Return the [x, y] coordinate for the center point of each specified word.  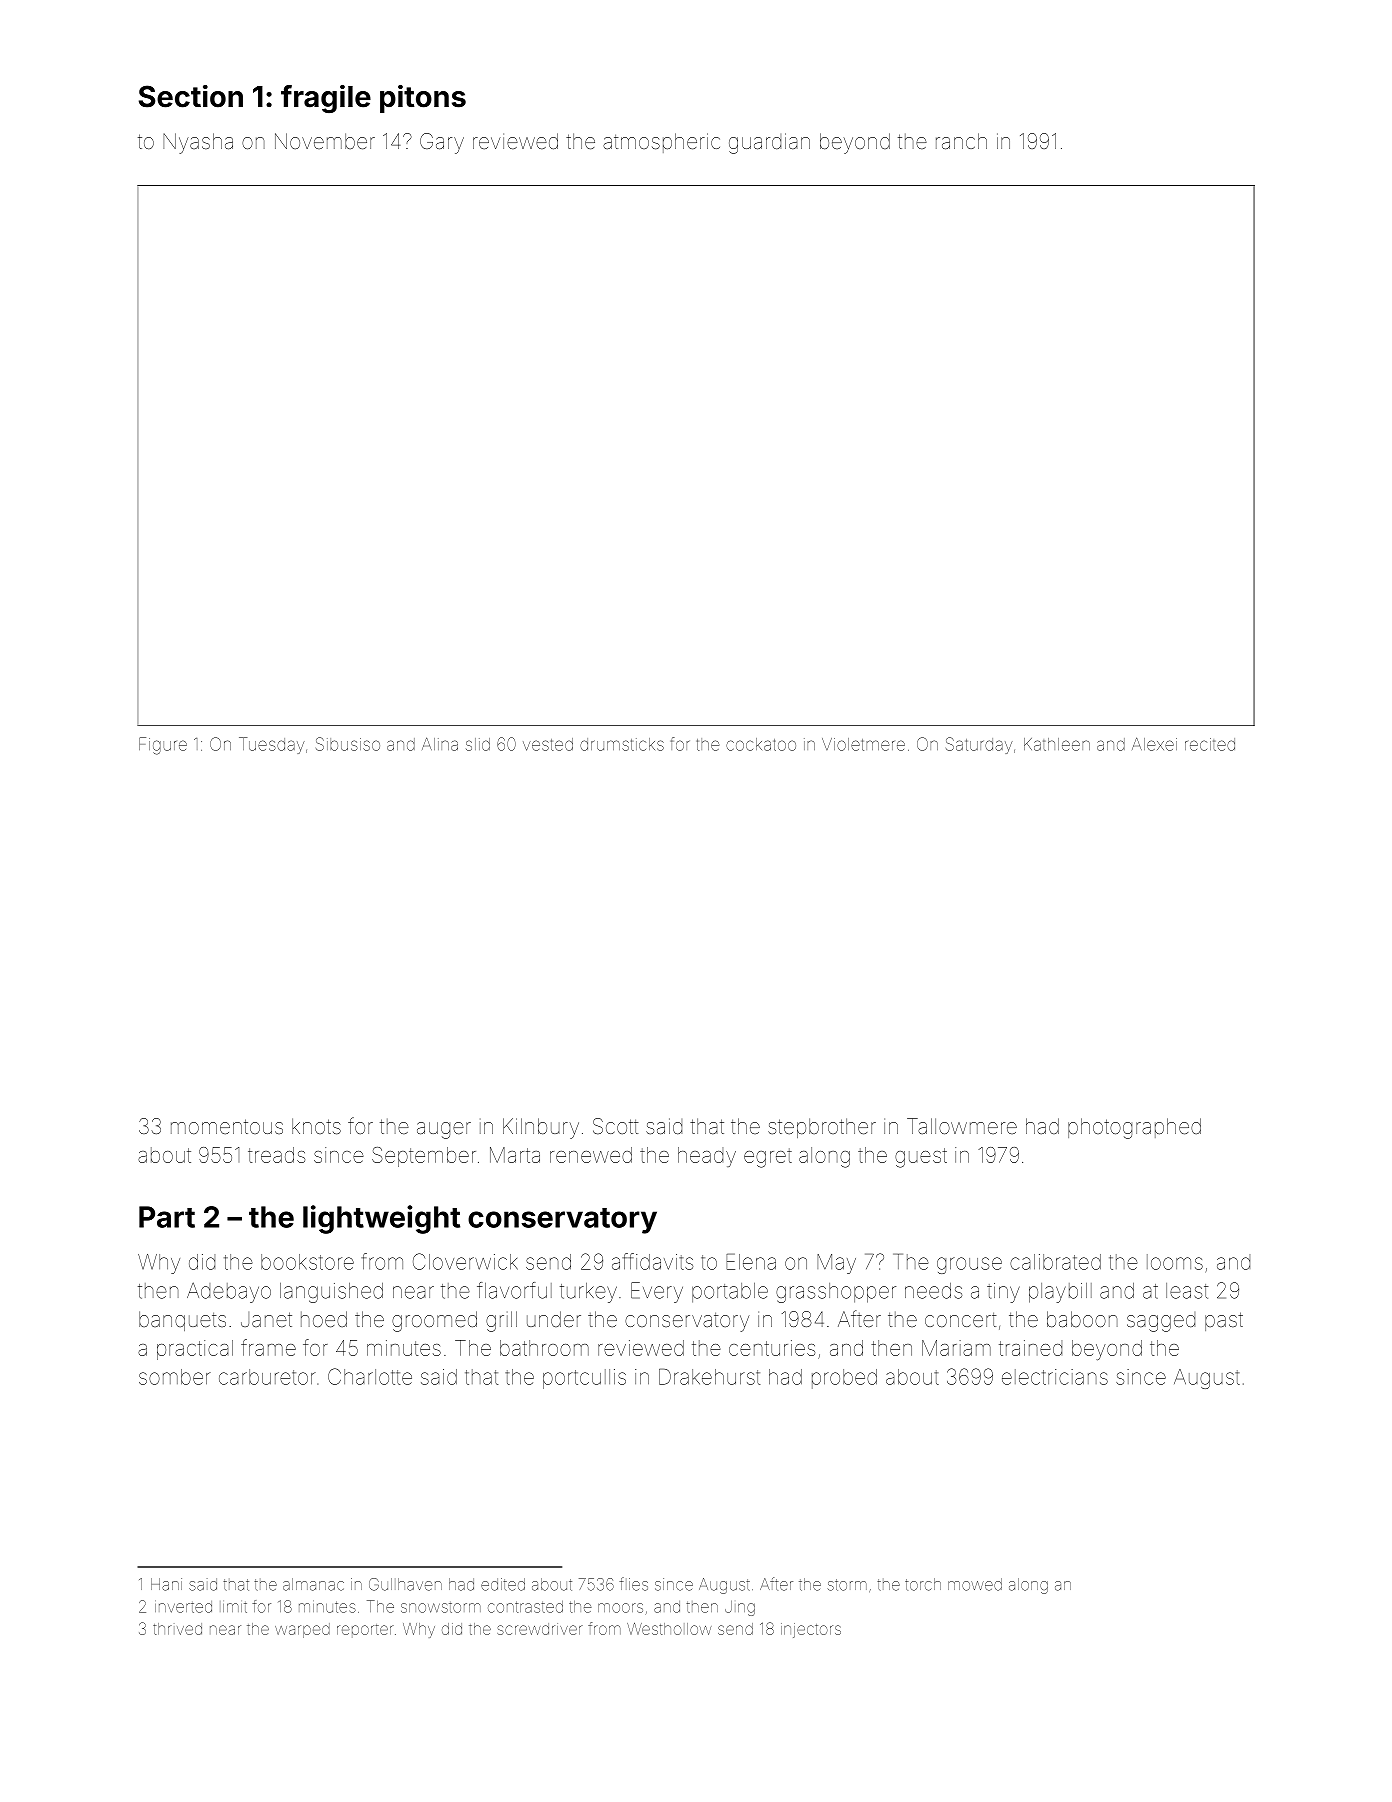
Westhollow [669, 1629]
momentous [227, 1126]
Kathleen [1057, 744]
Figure [163, 746]
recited [1210, 744]
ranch [961, 141]
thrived [177, 1629]
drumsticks [622, 744]
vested [548, 744]
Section [191, 96]
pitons [423, 99]
